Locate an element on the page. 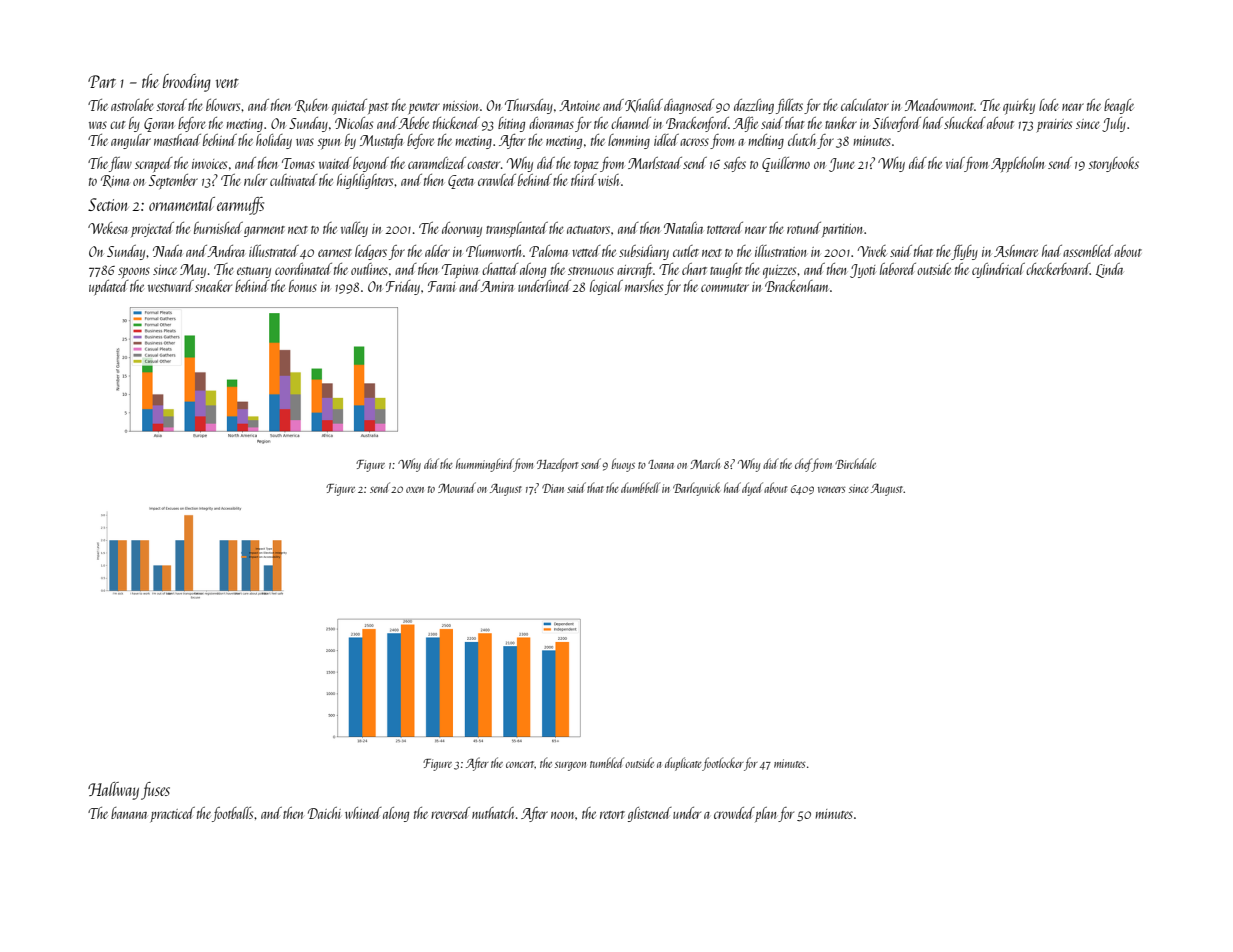 This image has height=952, width=1233. footlocker is located at coordinates (723, 764).
